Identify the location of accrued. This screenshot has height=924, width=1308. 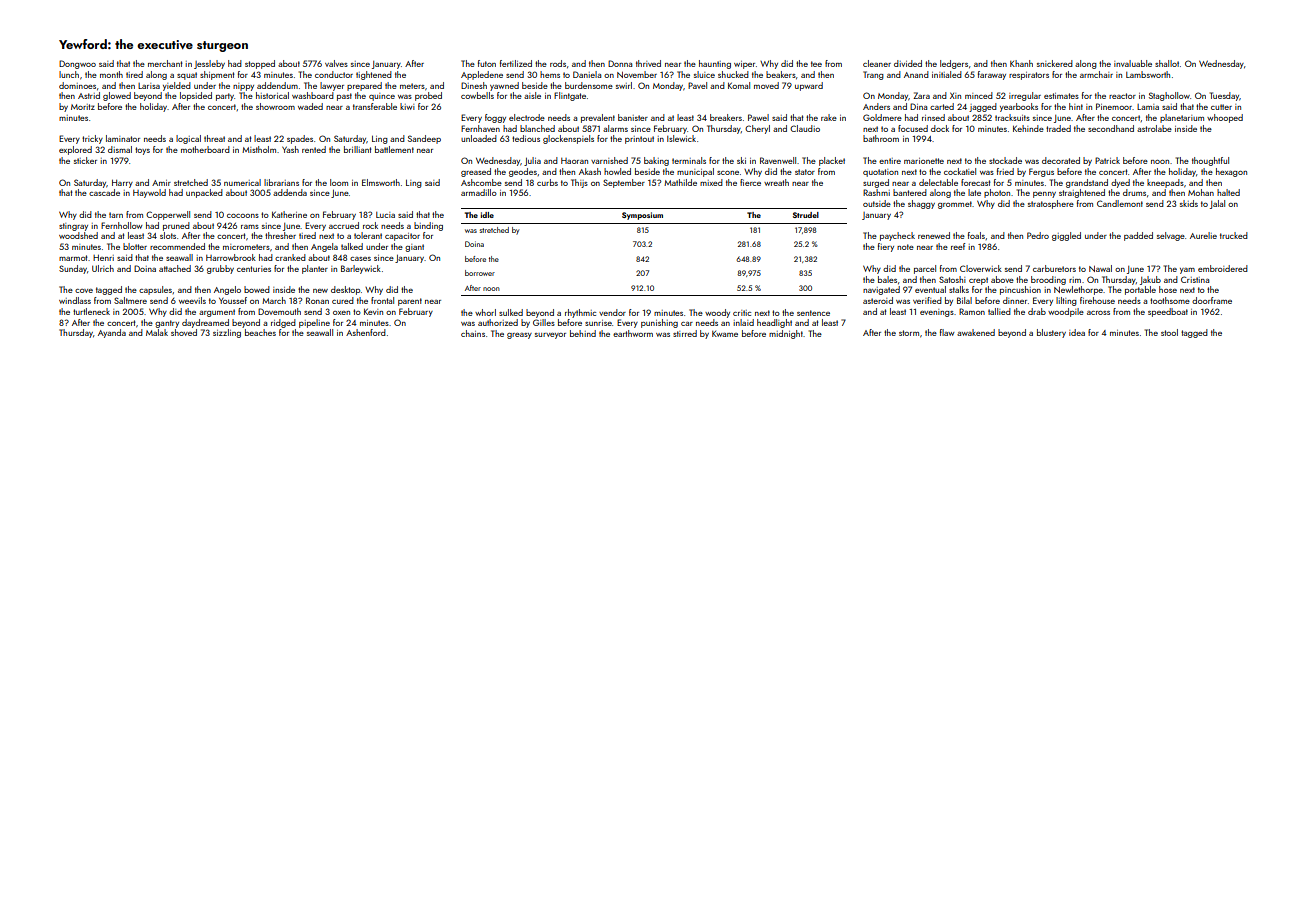
(344, 225).
